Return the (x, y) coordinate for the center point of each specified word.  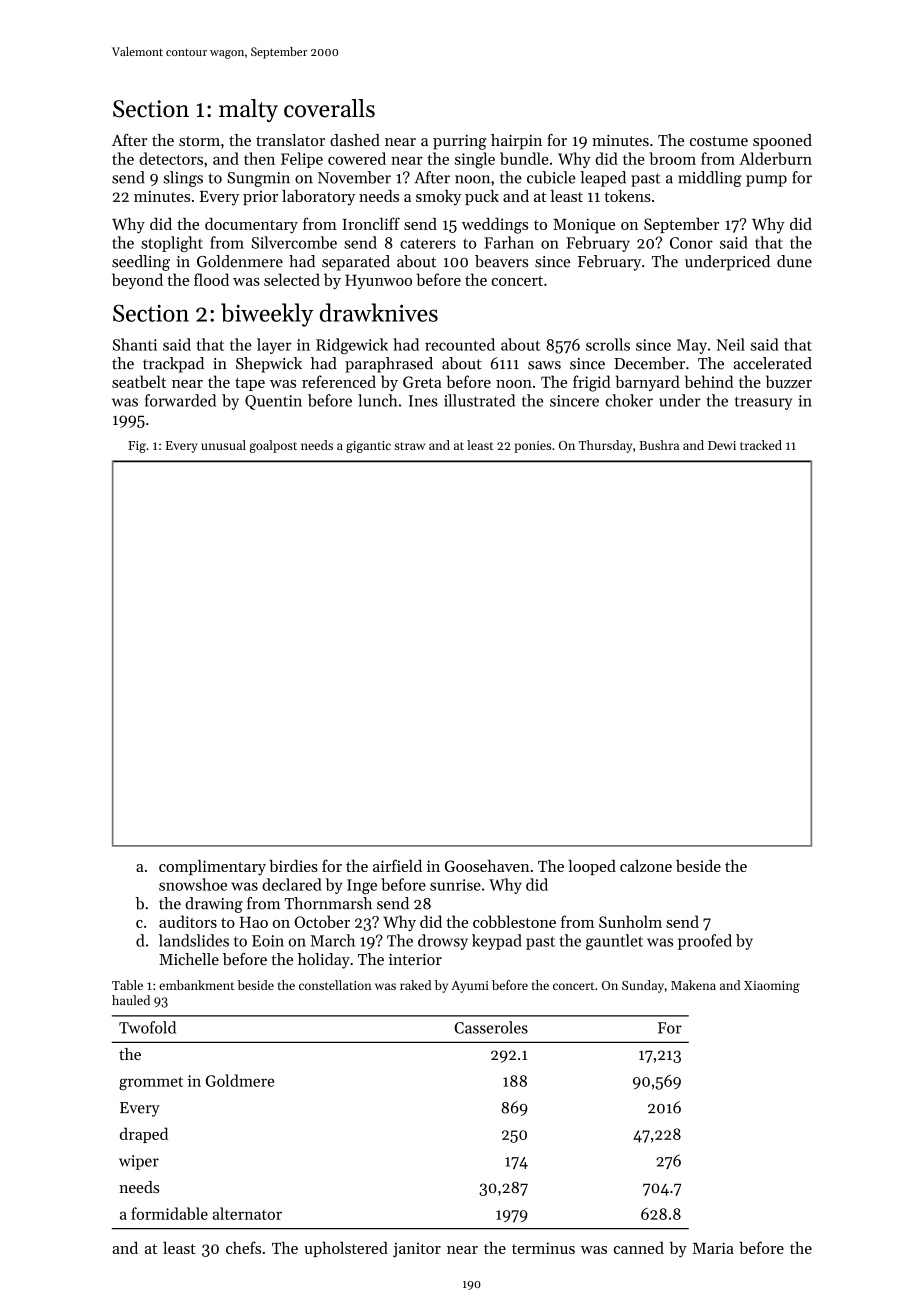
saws (544, 365)
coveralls (329, 108)
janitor (417, 1250)
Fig (137, 447)
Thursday (605, 446)
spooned (782, 142)
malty (248, 110)
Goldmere (240, 1080)
